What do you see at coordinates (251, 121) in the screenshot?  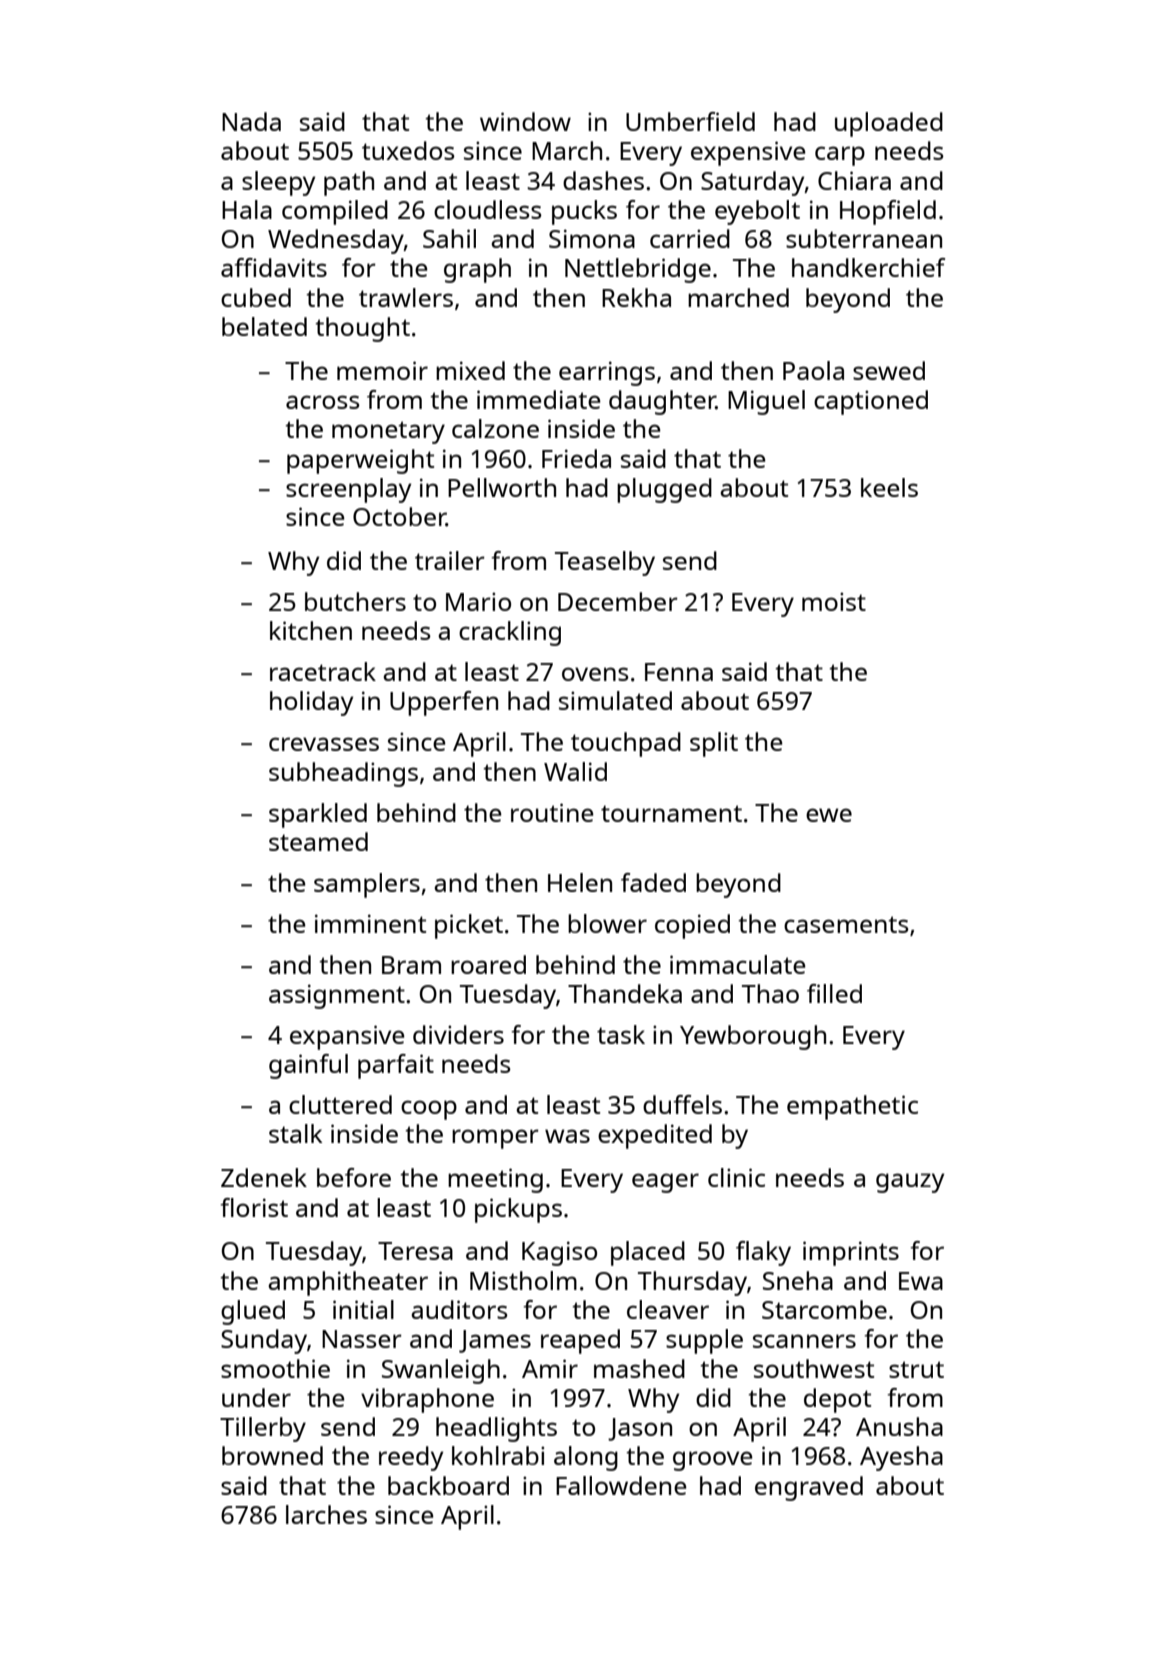 I see `Nada` at bounding box center [251, 121].
